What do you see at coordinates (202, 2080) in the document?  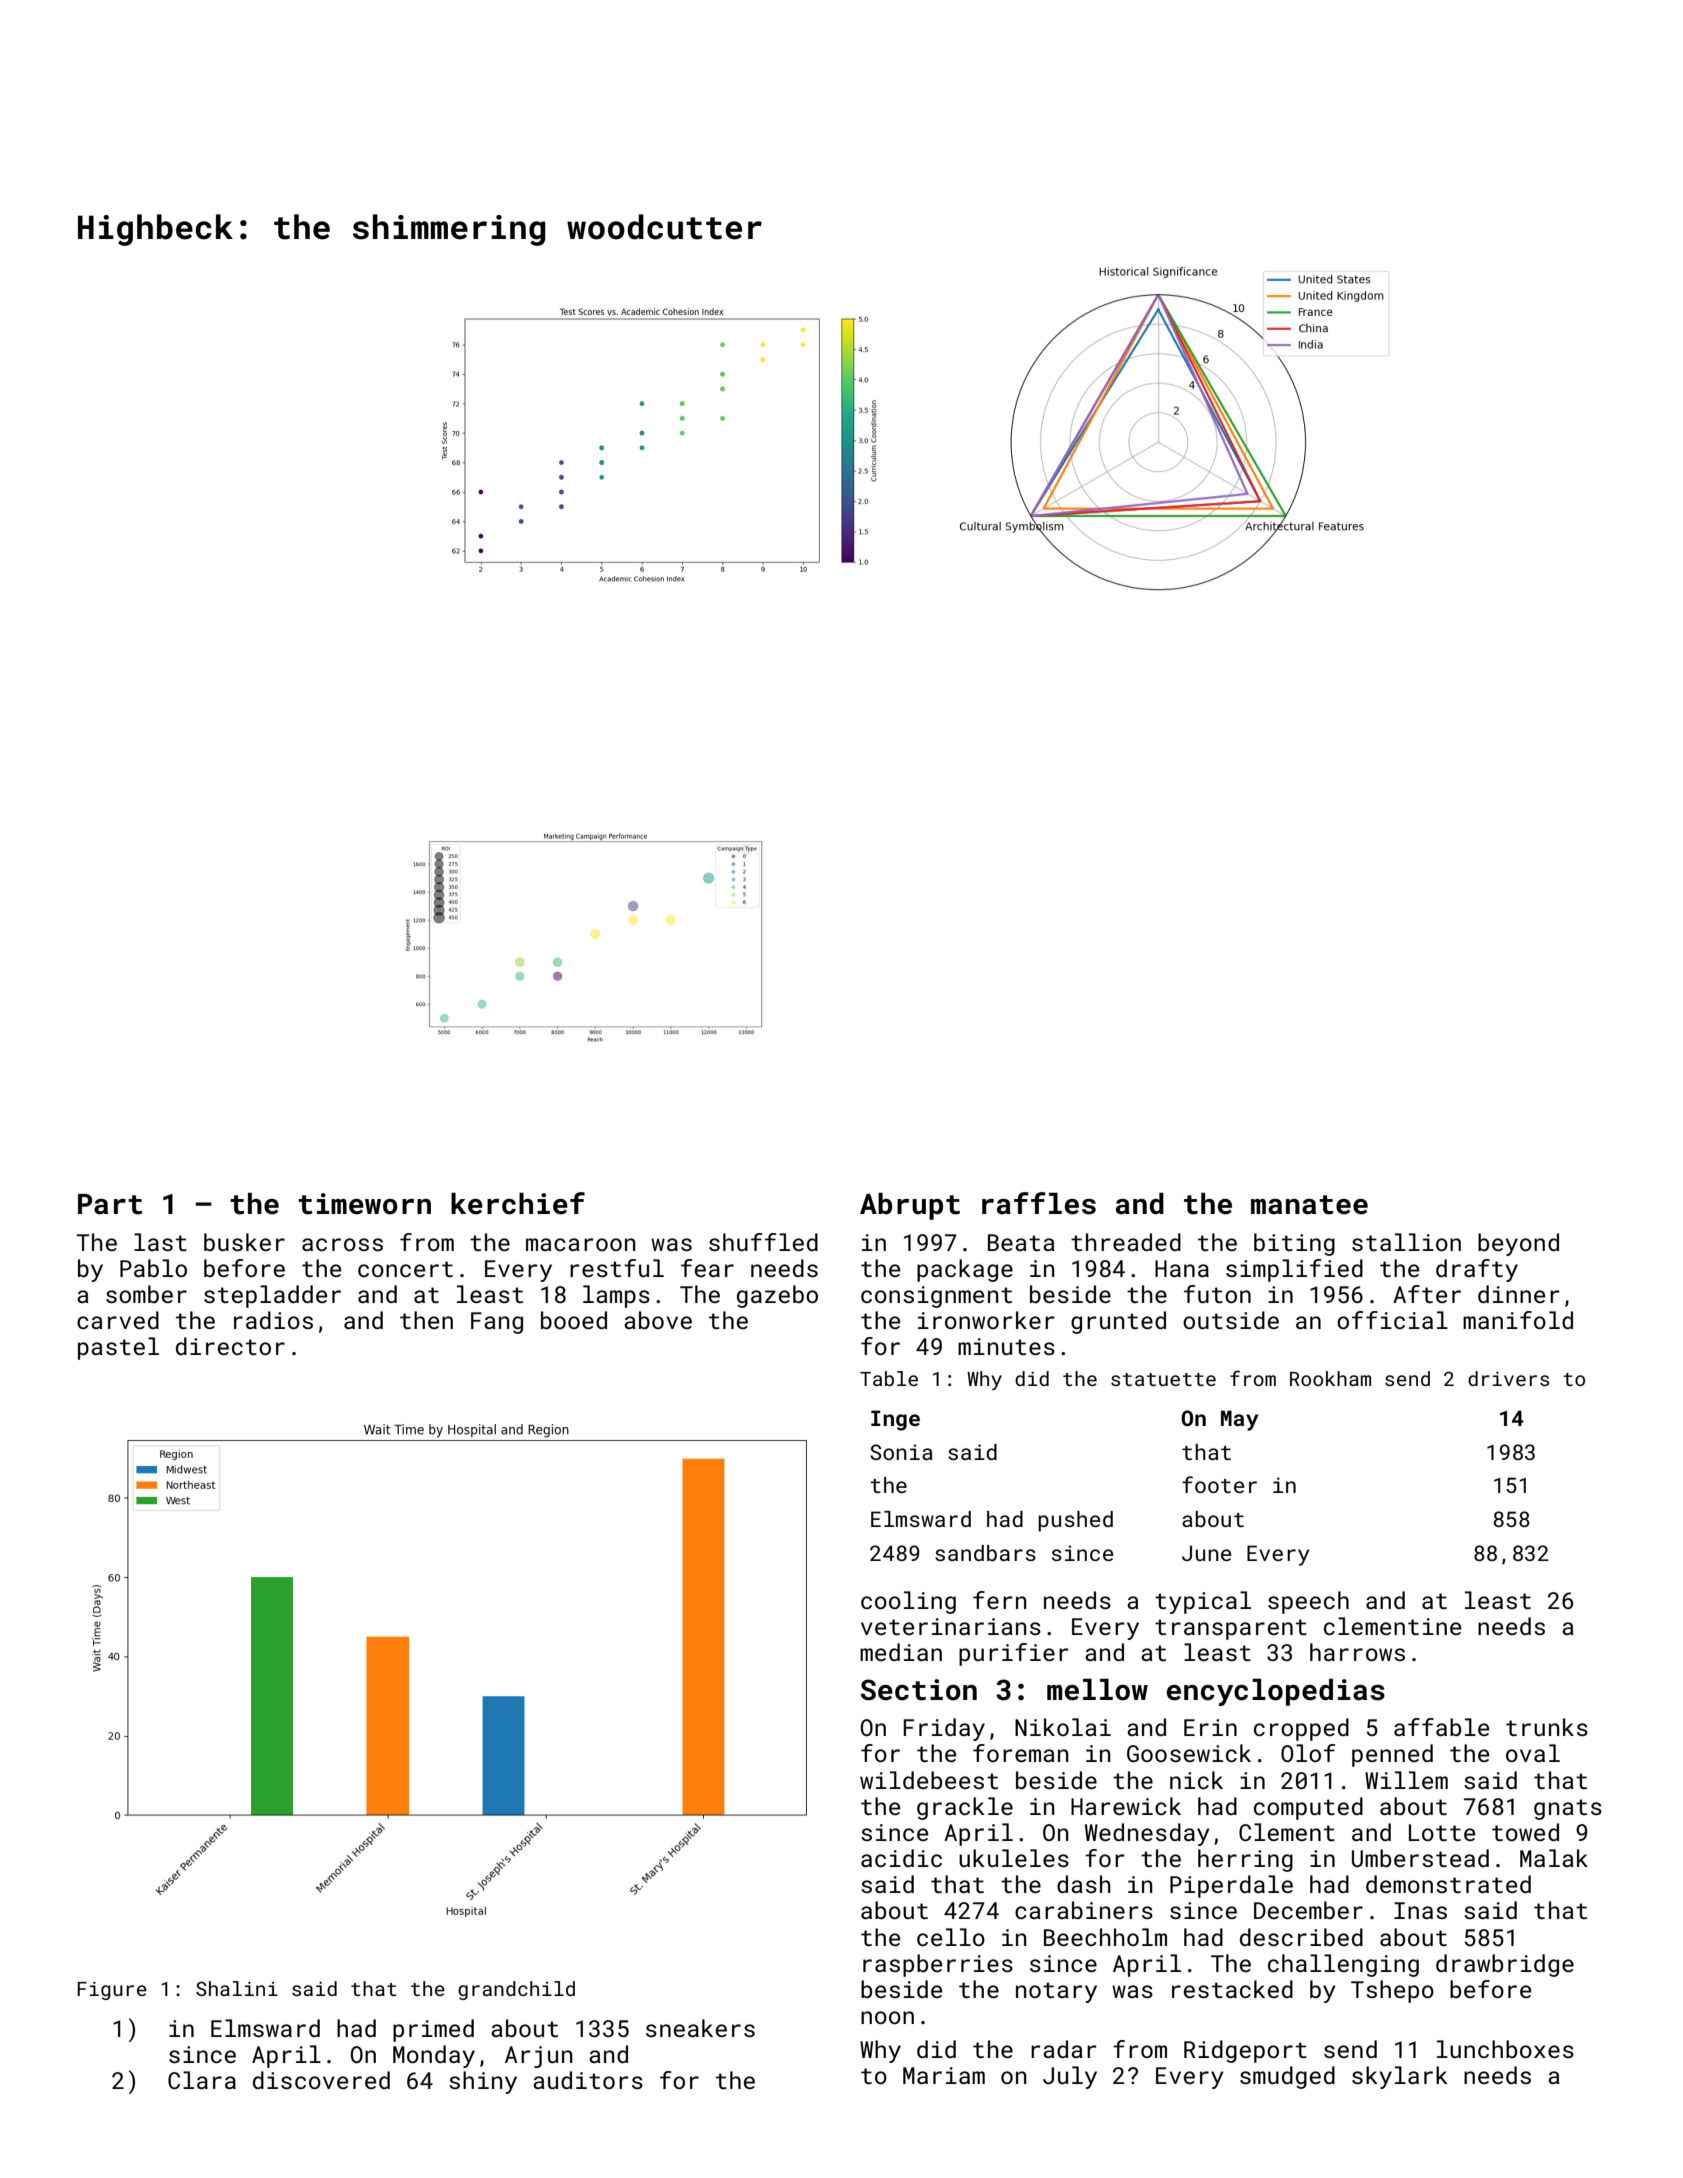 I see `Clara` at bounding box center [202, 2080].
